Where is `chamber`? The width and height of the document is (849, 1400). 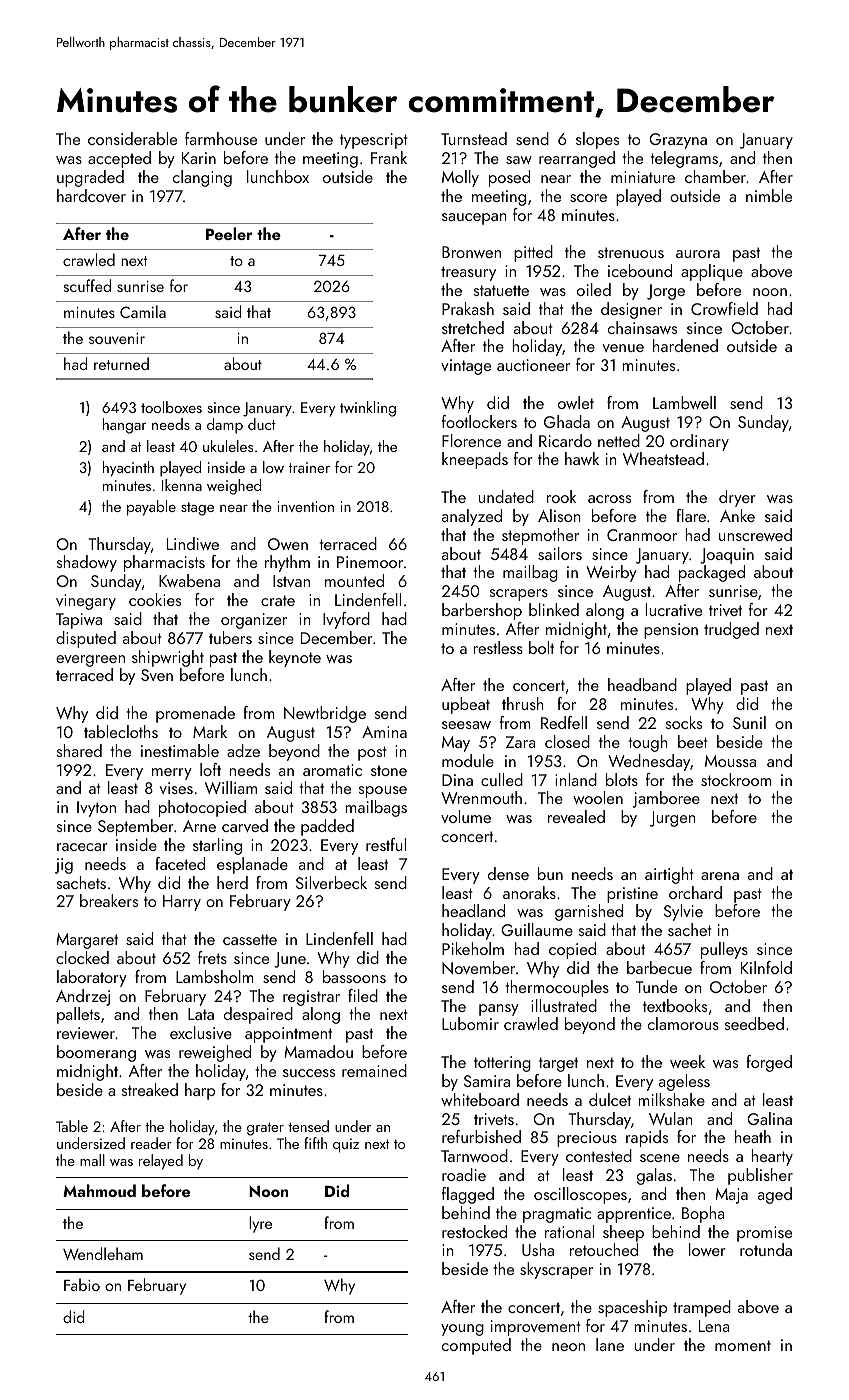 chamber is located at coordinates (715, 176).
